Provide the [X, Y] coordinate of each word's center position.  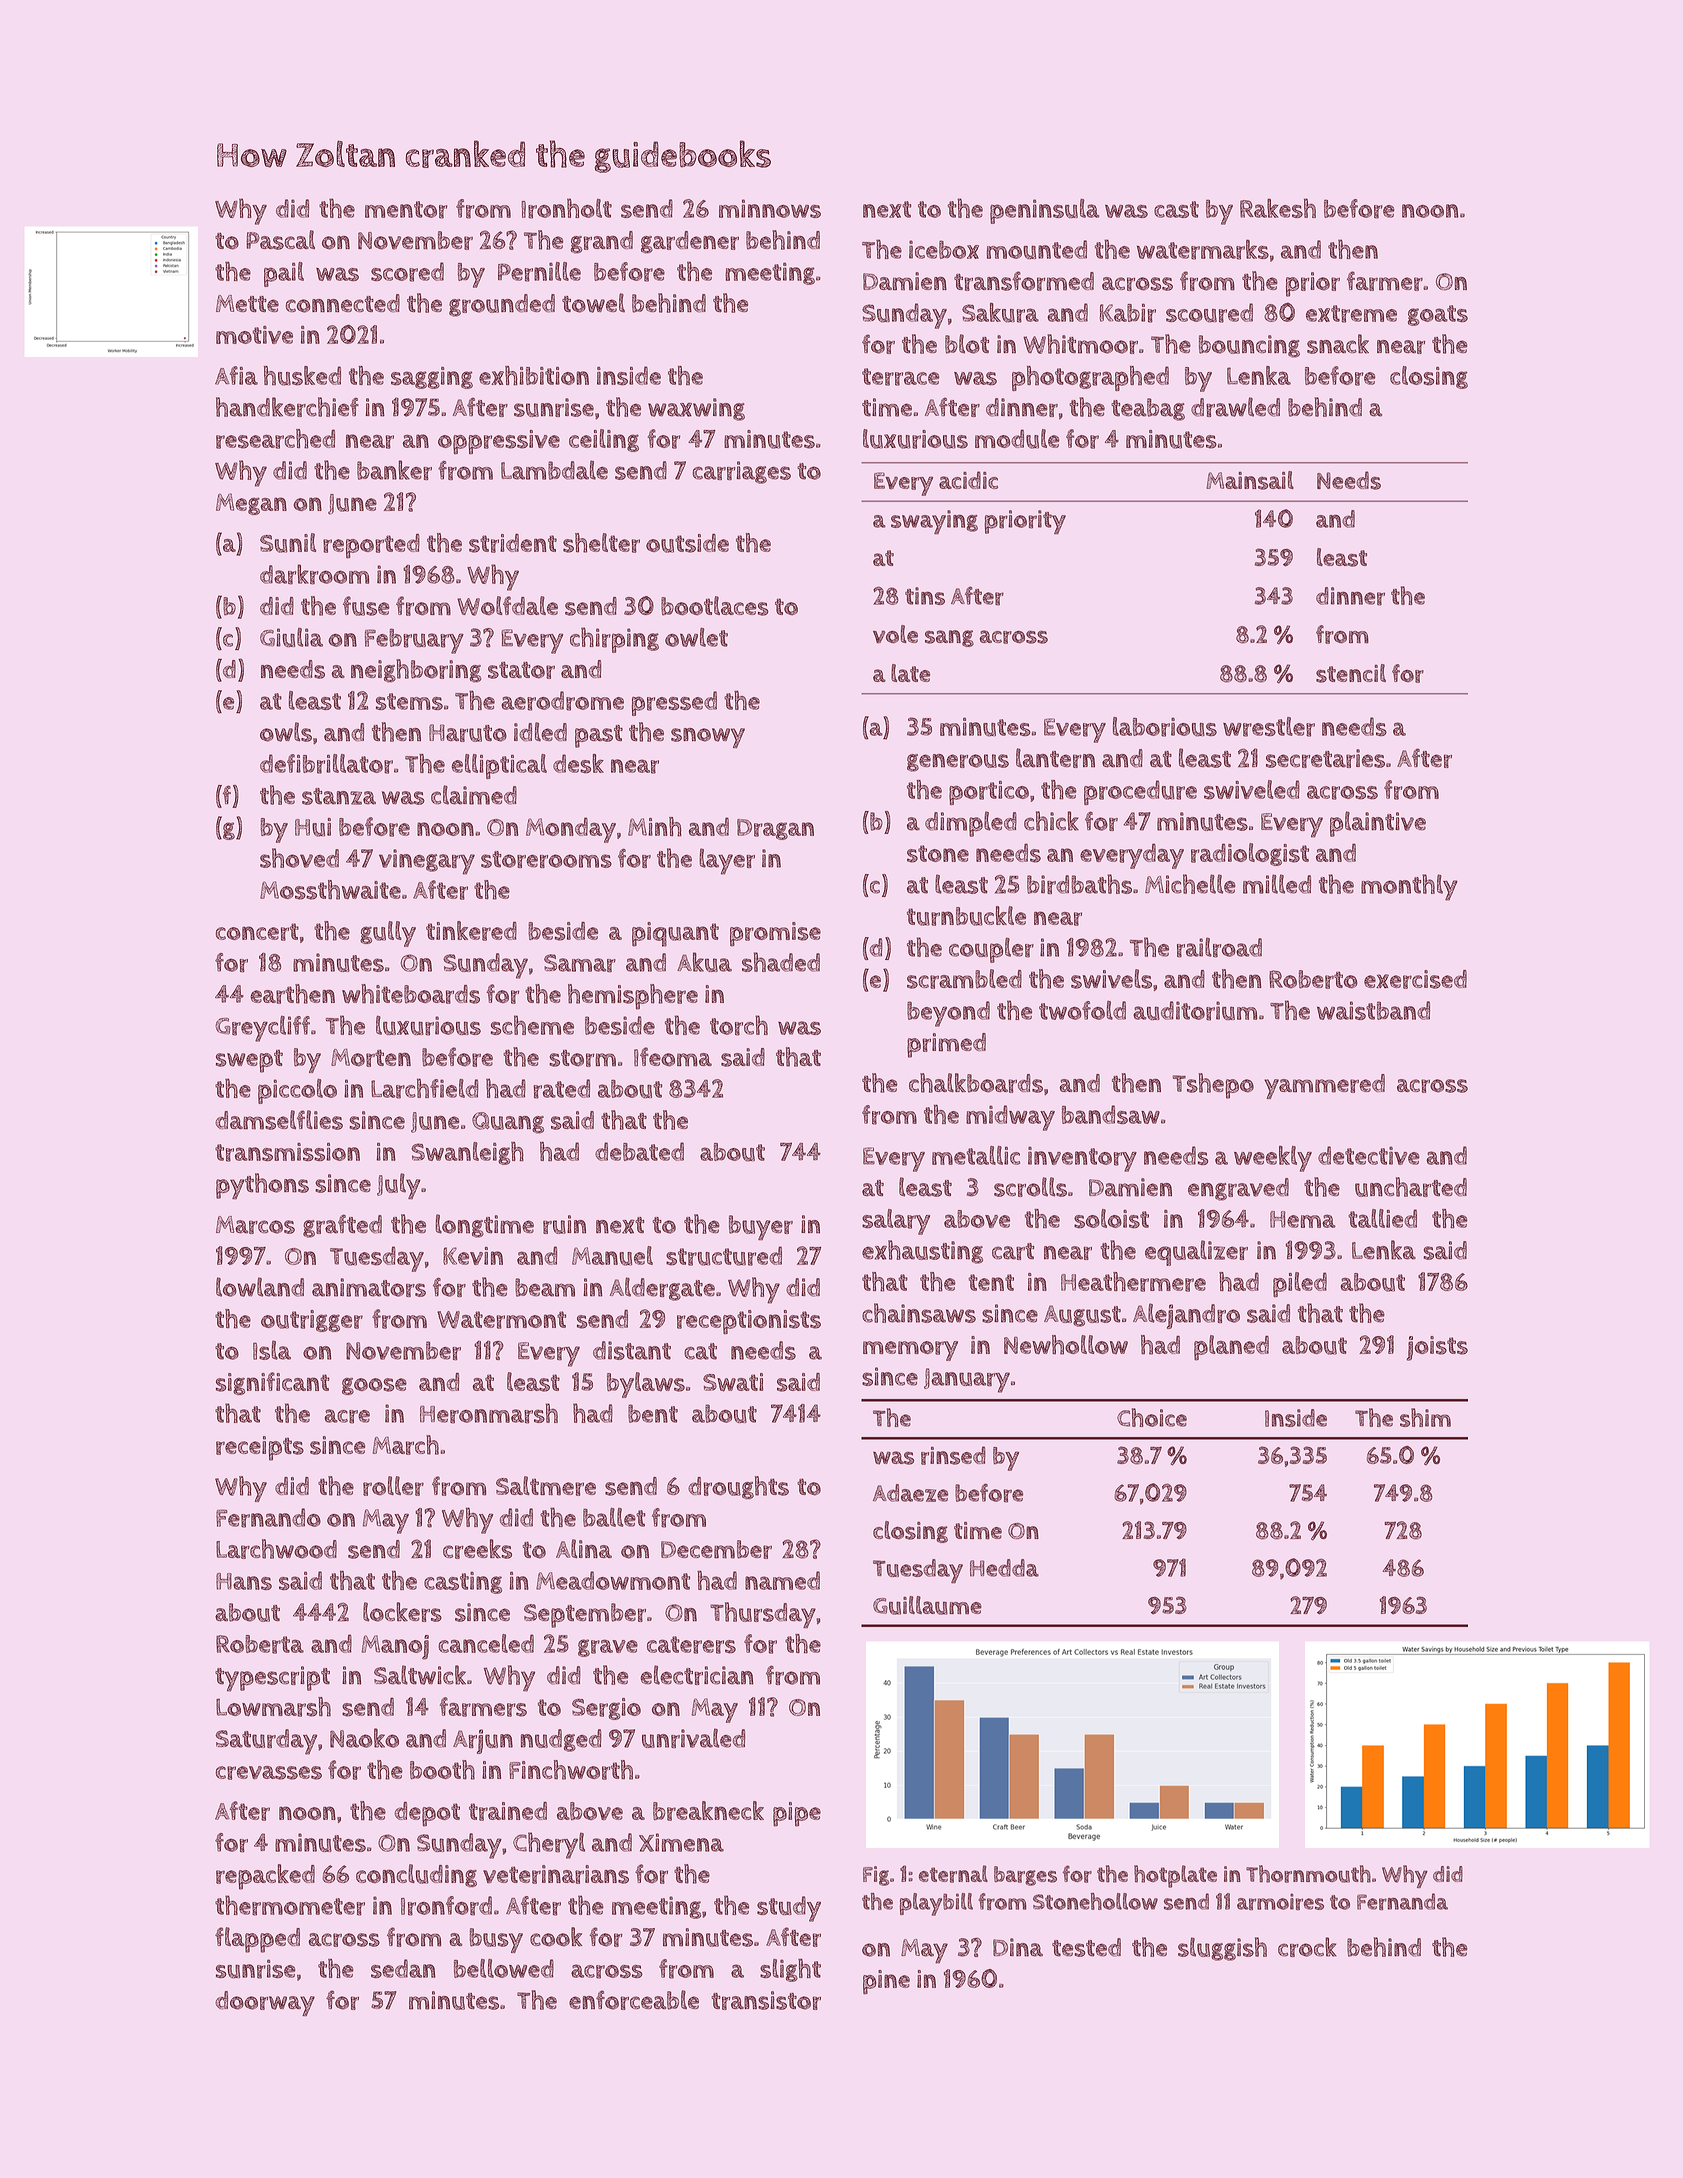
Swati [733, 1382]
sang [949, 638]
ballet [614, 1517]
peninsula [1044, 211]
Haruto [468, 733]
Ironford [446, 1906]
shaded [781, 962]
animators [369, 1287]
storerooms [546, 859]
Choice [1152, 1417]
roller [393, 1486]
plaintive [1378, 824]
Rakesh [1278, 208]
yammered [1324, 1086]
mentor [406, 210]
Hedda [1004, 1568]
